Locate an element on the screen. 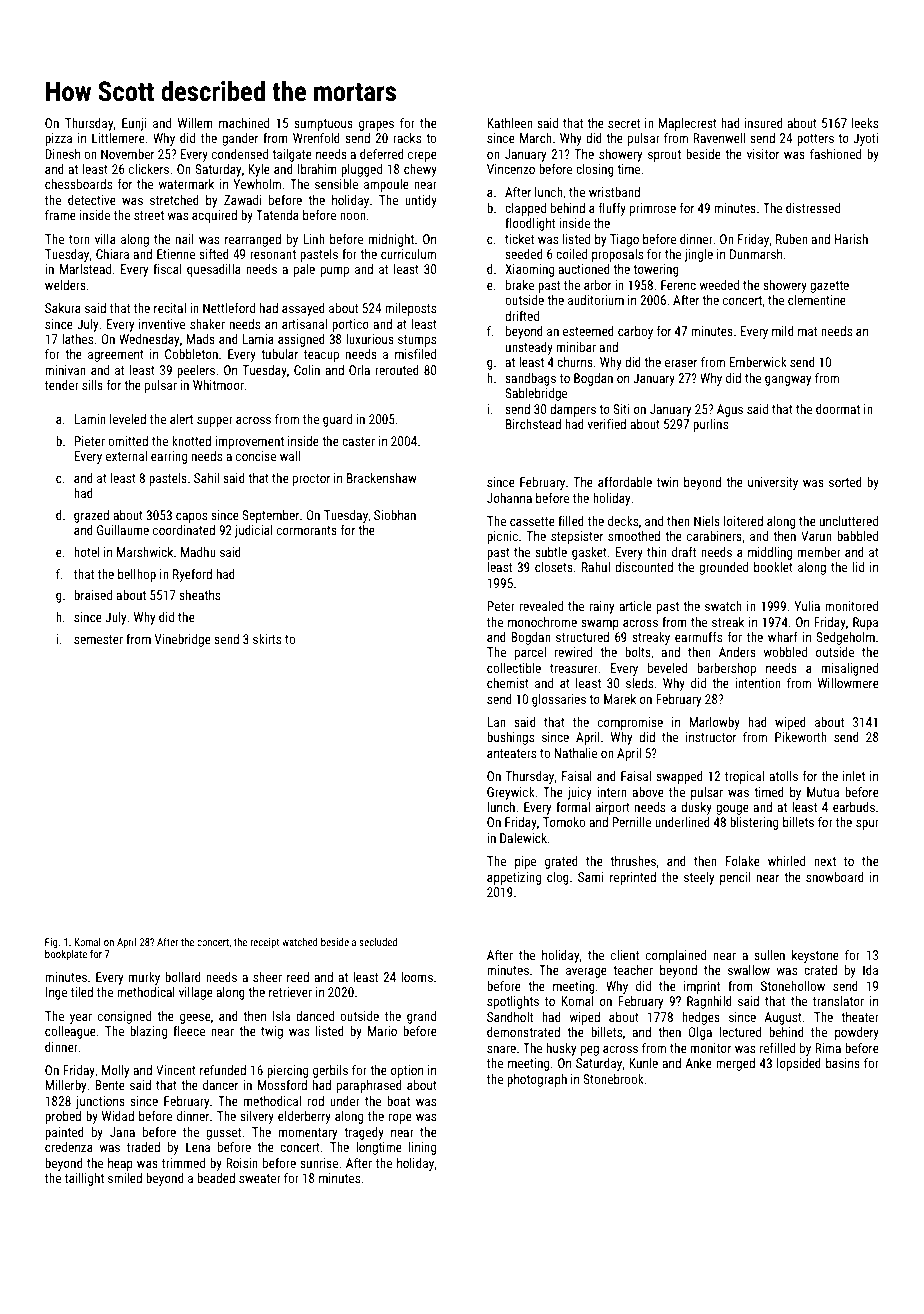 The image size is (924, 1314). Pikeworth is located at coordinates (801, 737).
